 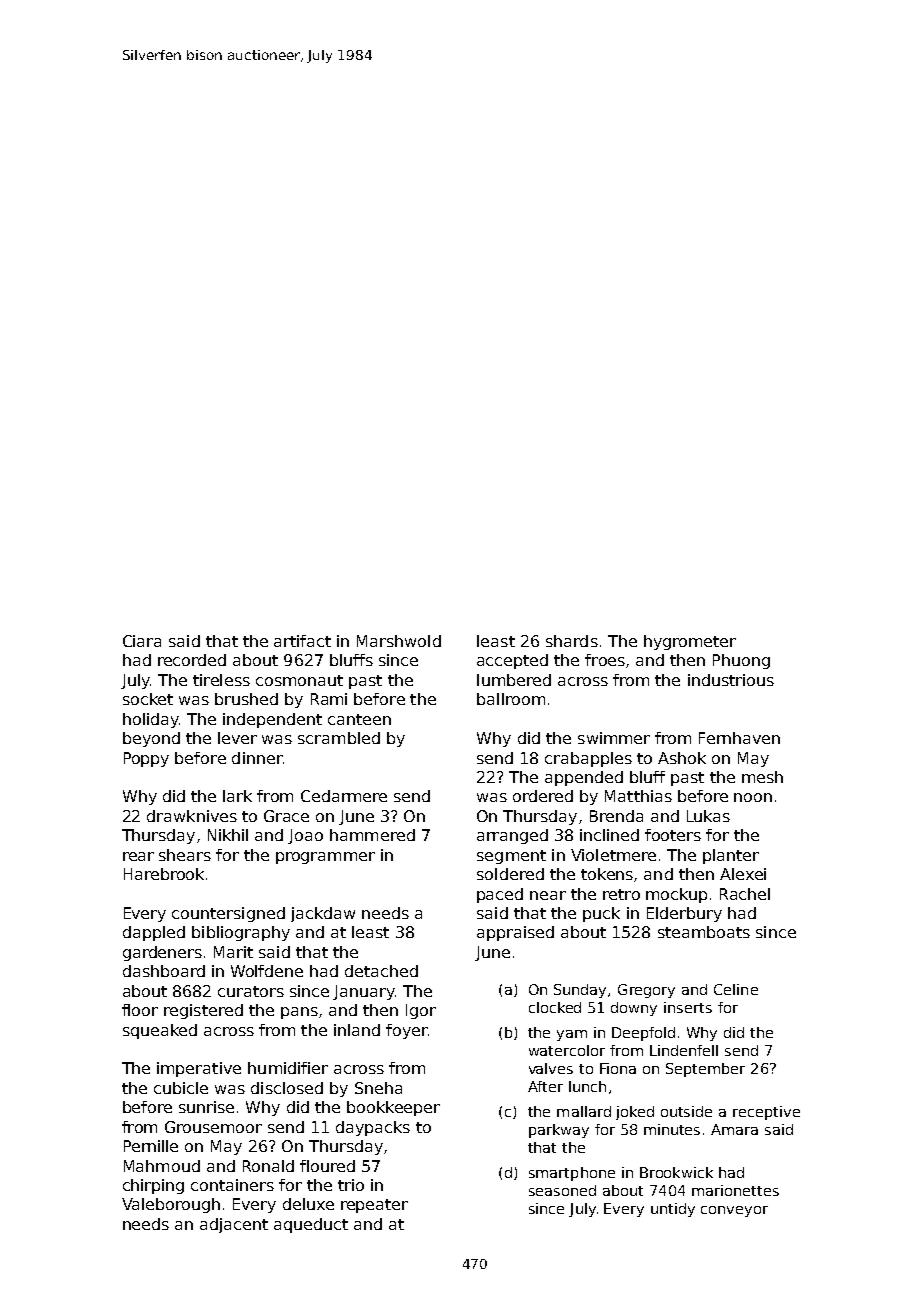 I want to click on lever, so click(x=237, y=738).
